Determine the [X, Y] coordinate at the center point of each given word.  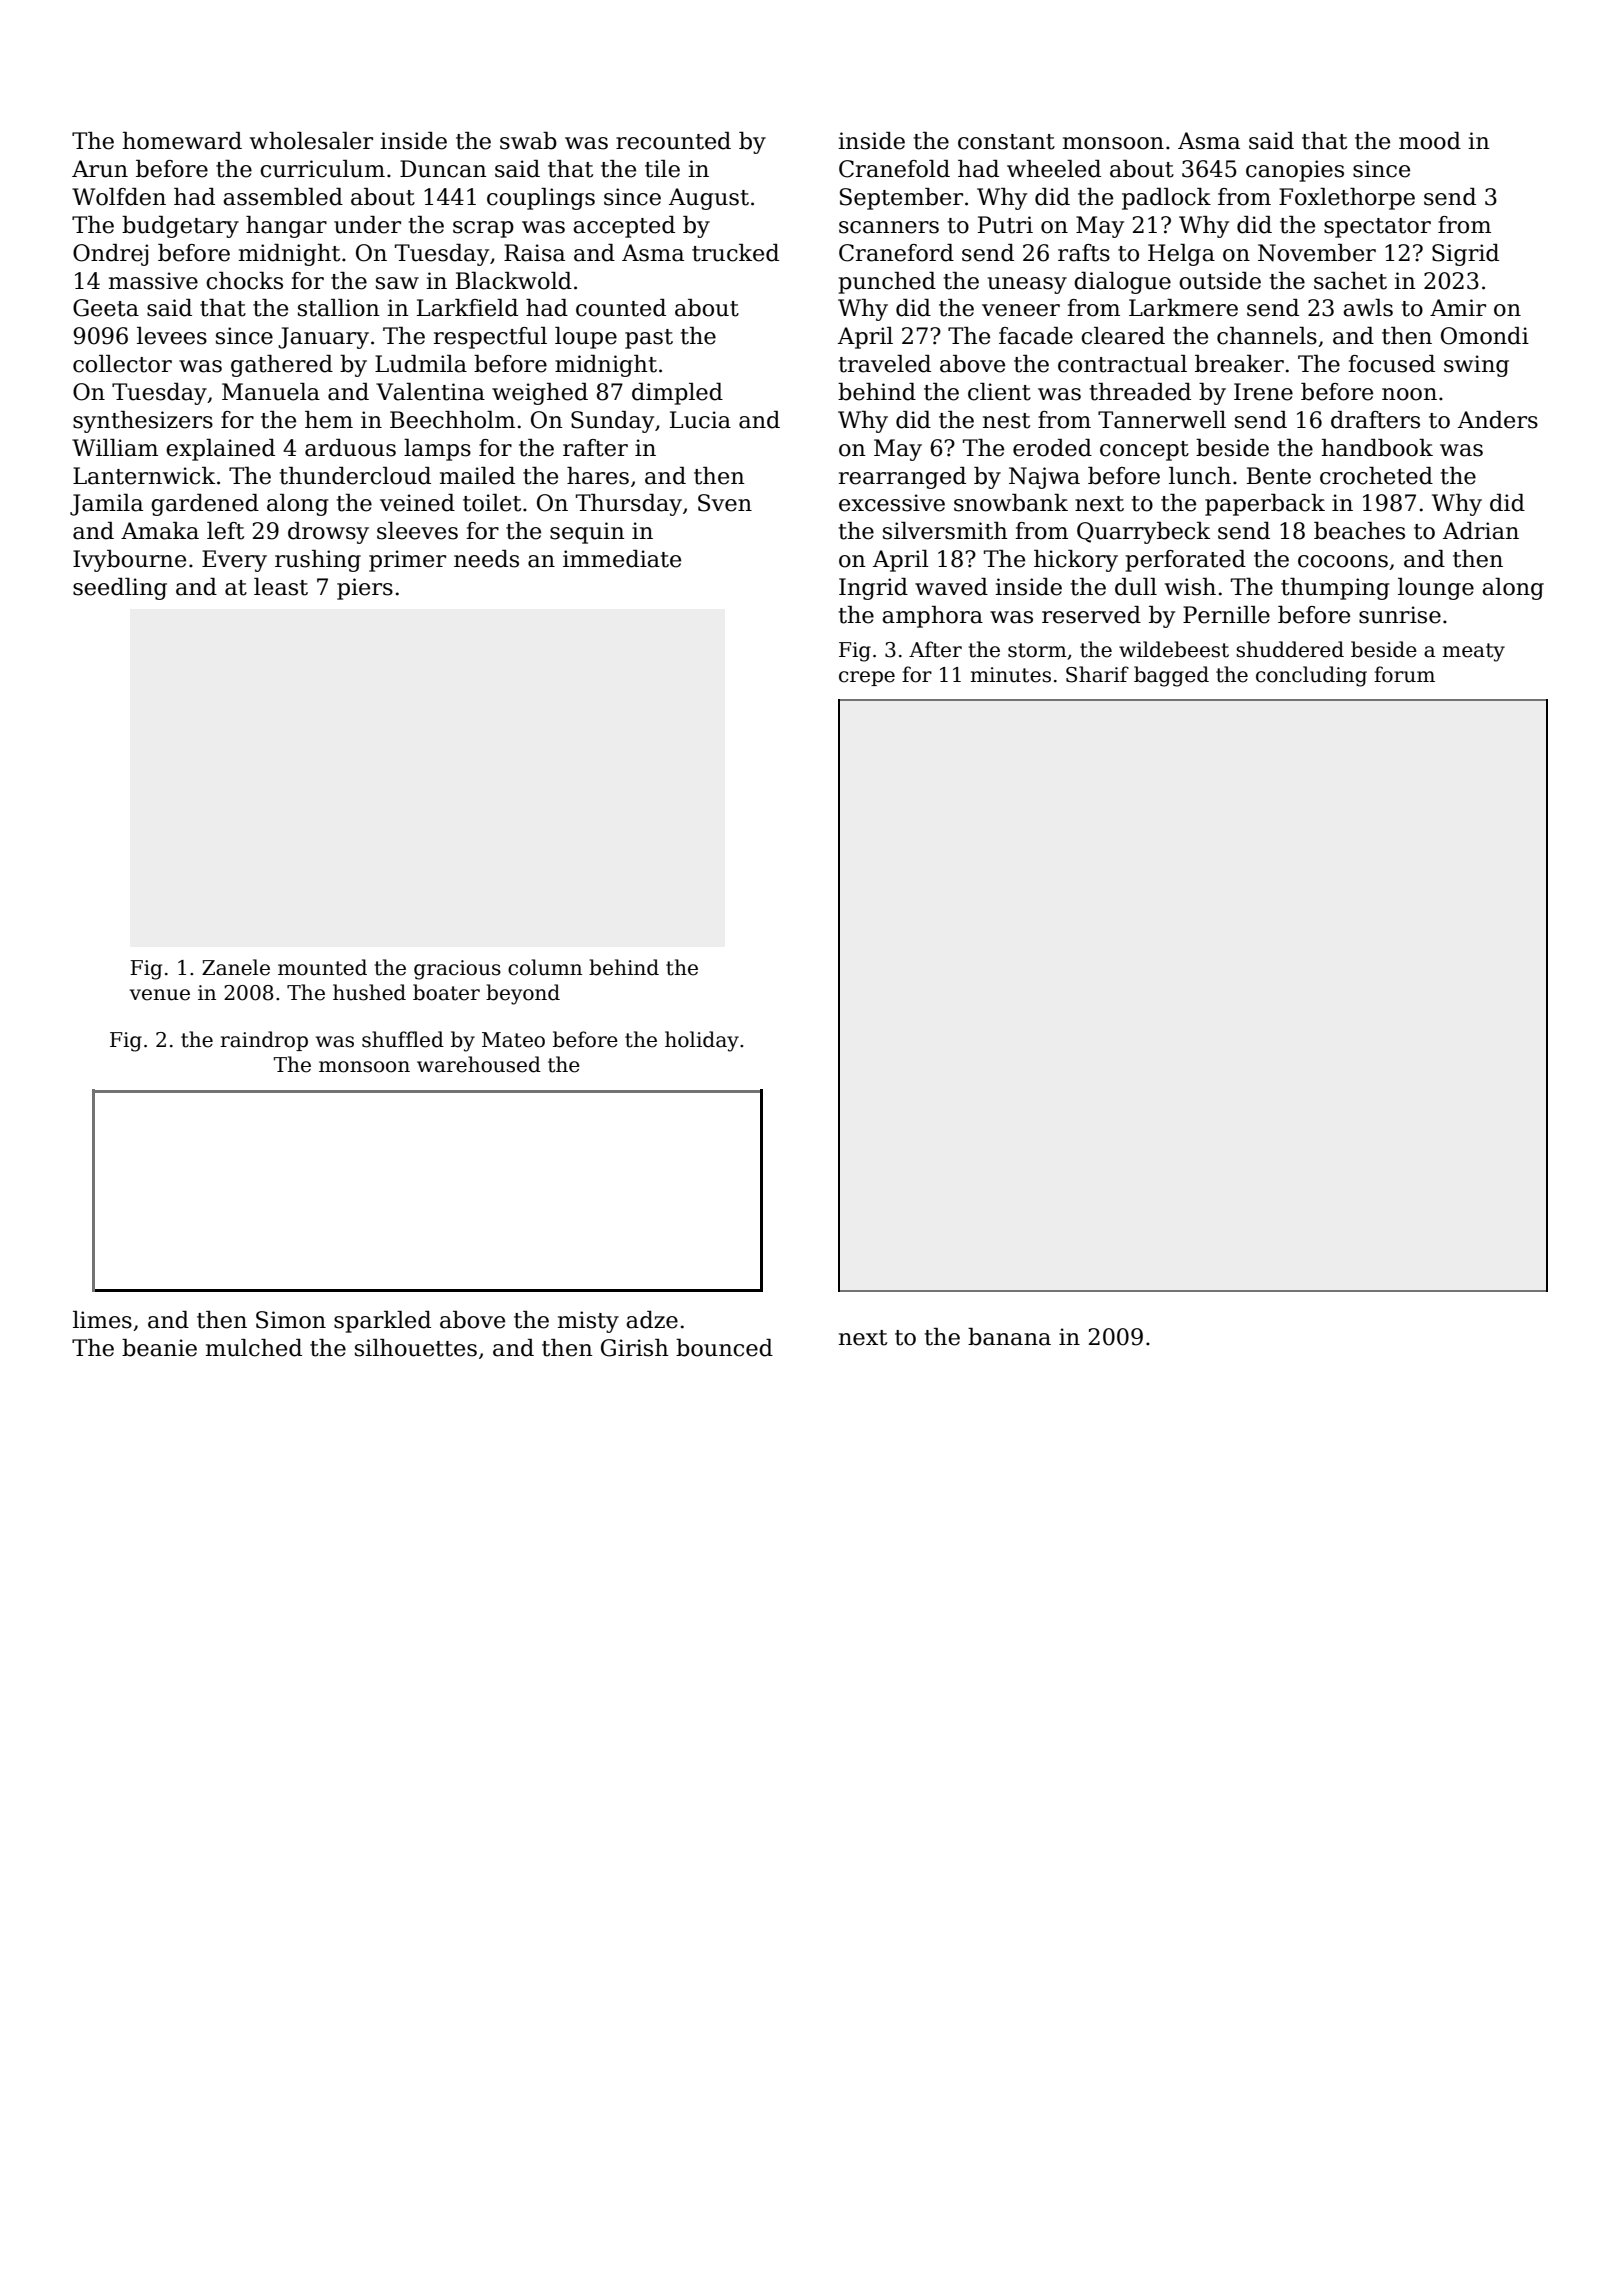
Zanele [236, 967]
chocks [244, 281]
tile [662, 169]
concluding [1311, 676]
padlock [1166, 199]
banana [1009, 1337]
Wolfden [119, 197]
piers [365, 589]
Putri [1005, 225]
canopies [1295, 171]
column [545, 967]
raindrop [264, 1041]
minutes [1010, 675]
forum [1404, 674]
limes [102, 1320]
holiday [702, 1041]
